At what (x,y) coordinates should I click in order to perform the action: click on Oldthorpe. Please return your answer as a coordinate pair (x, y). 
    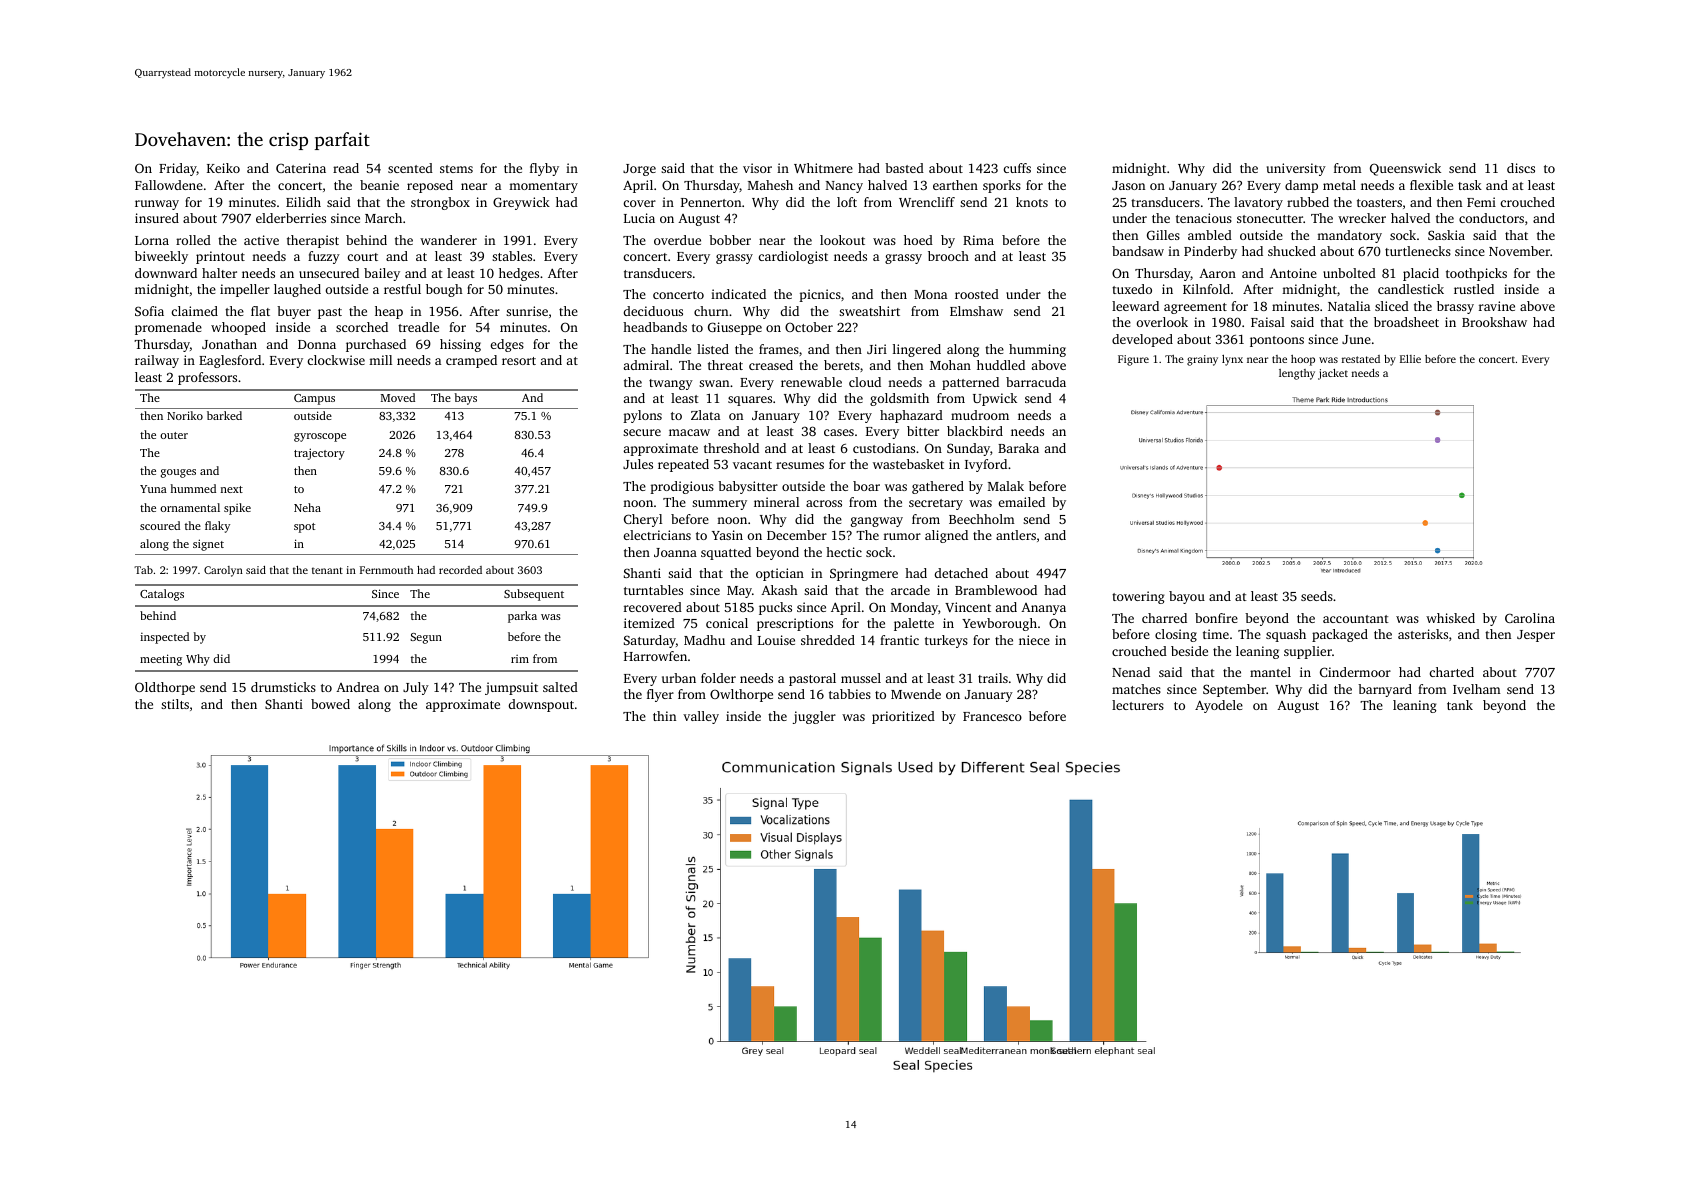
    Looking at the image, I should click on (165, 688).
